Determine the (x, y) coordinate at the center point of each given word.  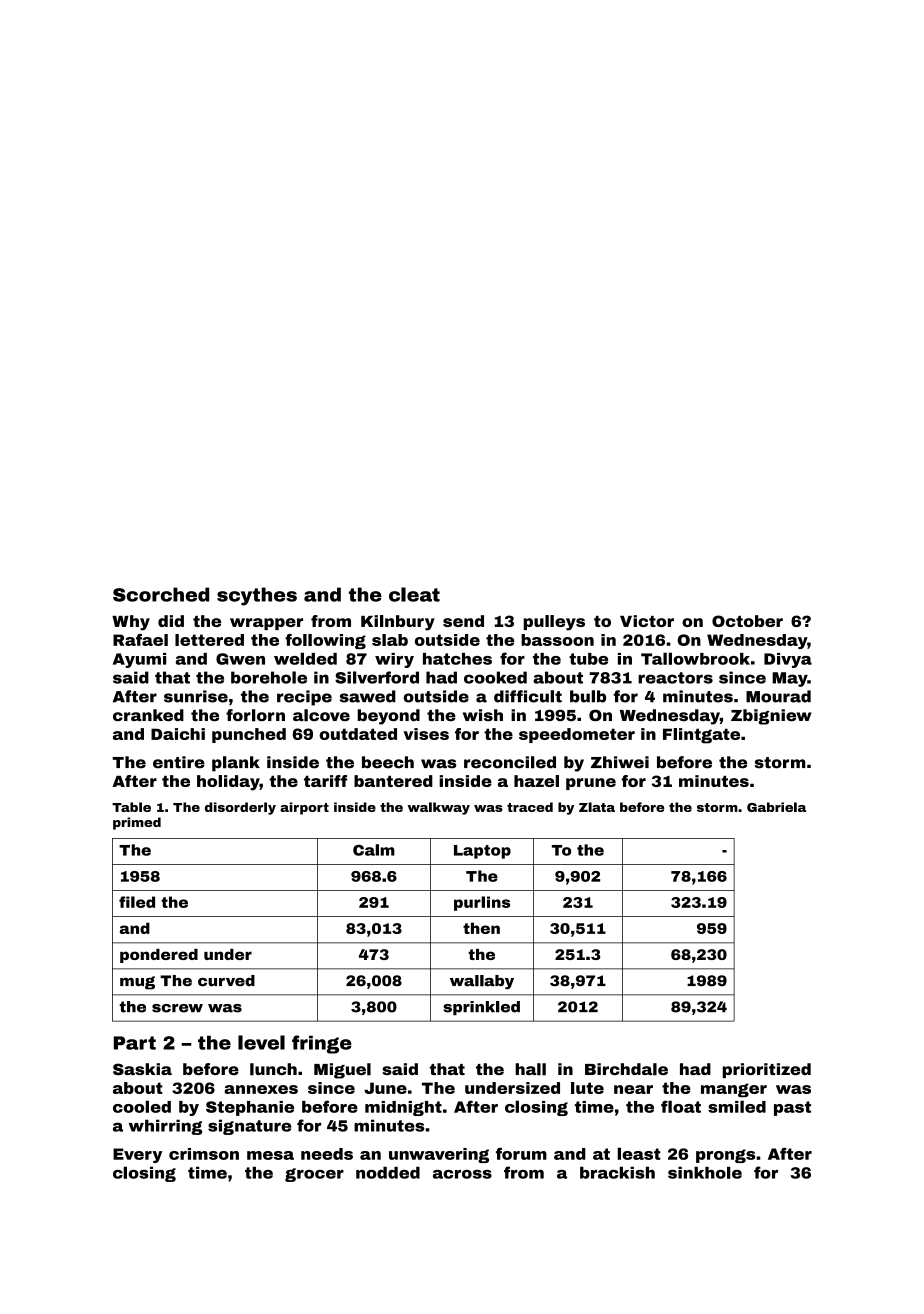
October (747, 621)
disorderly (240, 808)
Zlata (597, 807)
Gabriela (776, 807)
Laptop (482, 852)
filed (137, 902)
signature (249, 1127)
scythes (257, 596)
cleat (414, 594)
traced (530, 807)
